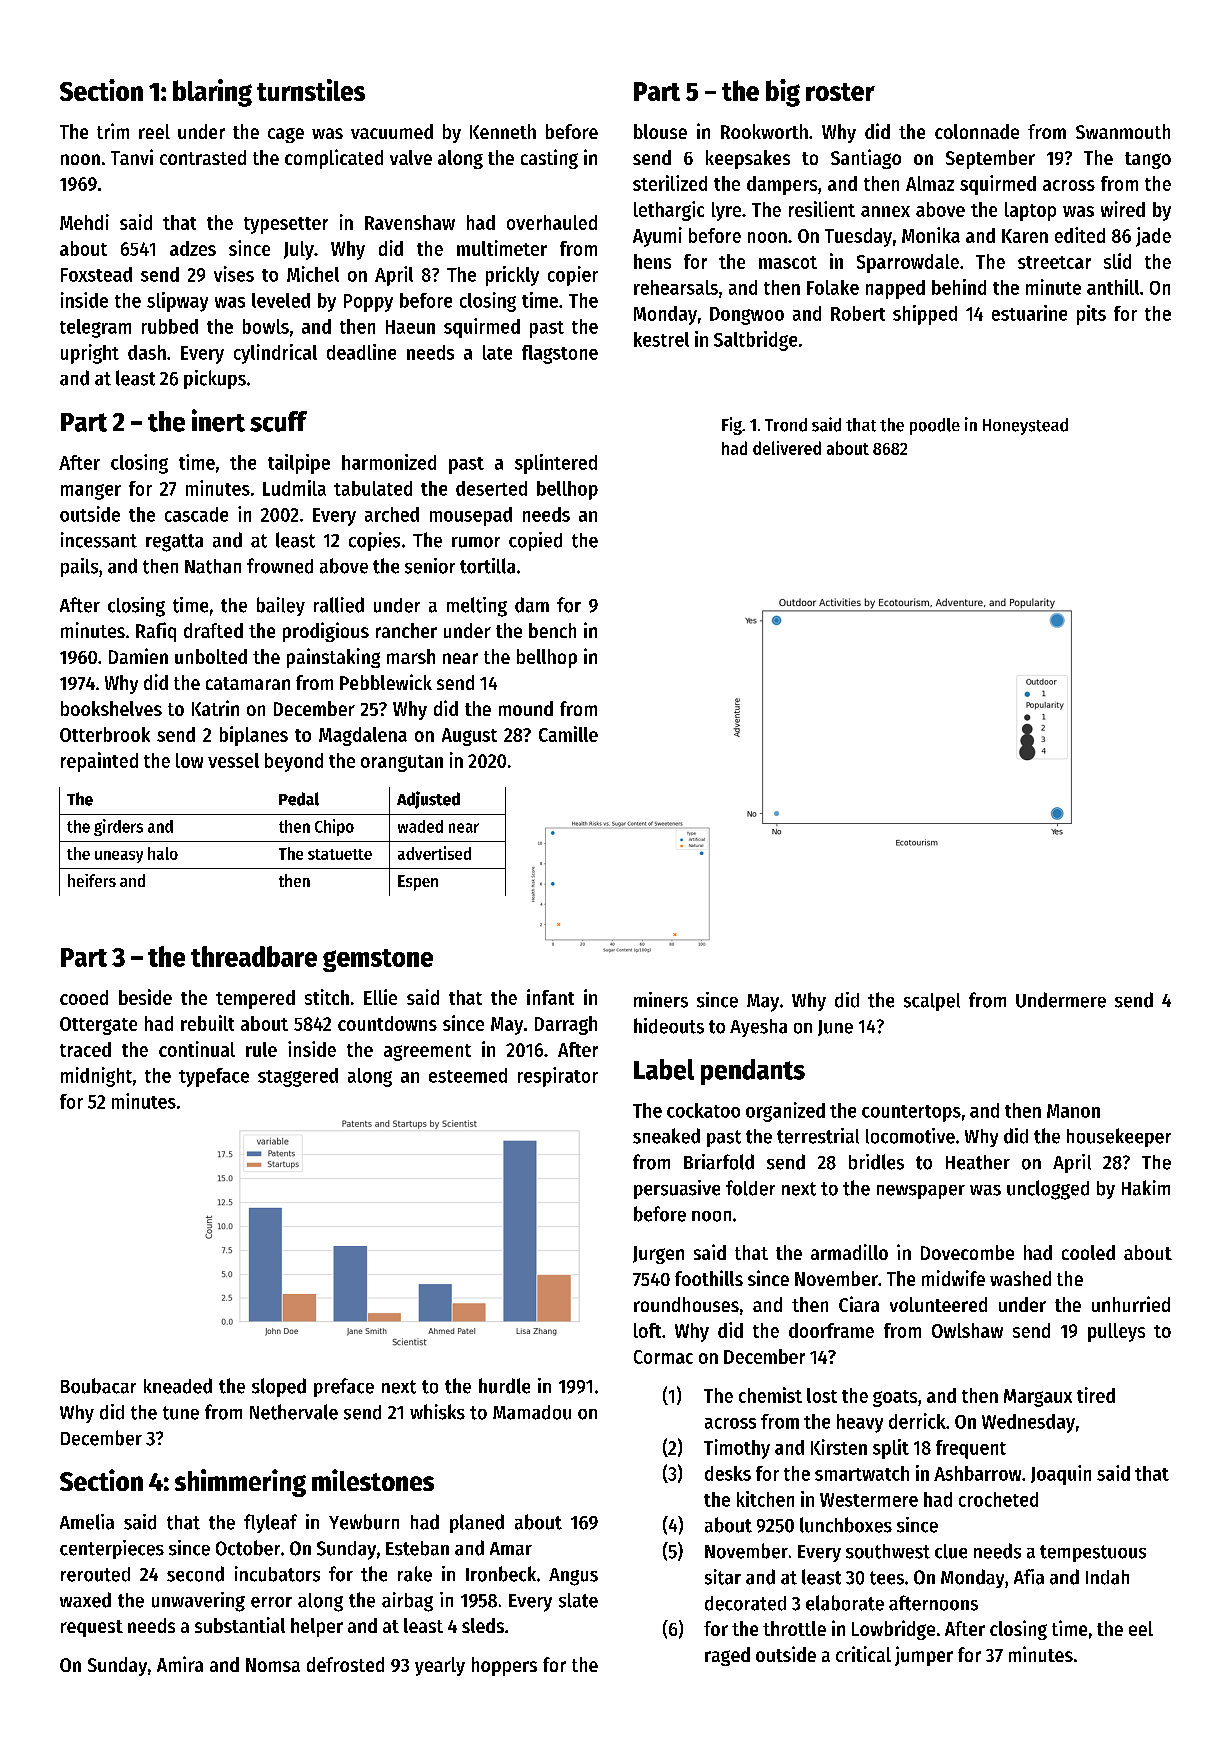  Describe the element at coordinates (660, 131) in the document. I see `blouse` at that location.
